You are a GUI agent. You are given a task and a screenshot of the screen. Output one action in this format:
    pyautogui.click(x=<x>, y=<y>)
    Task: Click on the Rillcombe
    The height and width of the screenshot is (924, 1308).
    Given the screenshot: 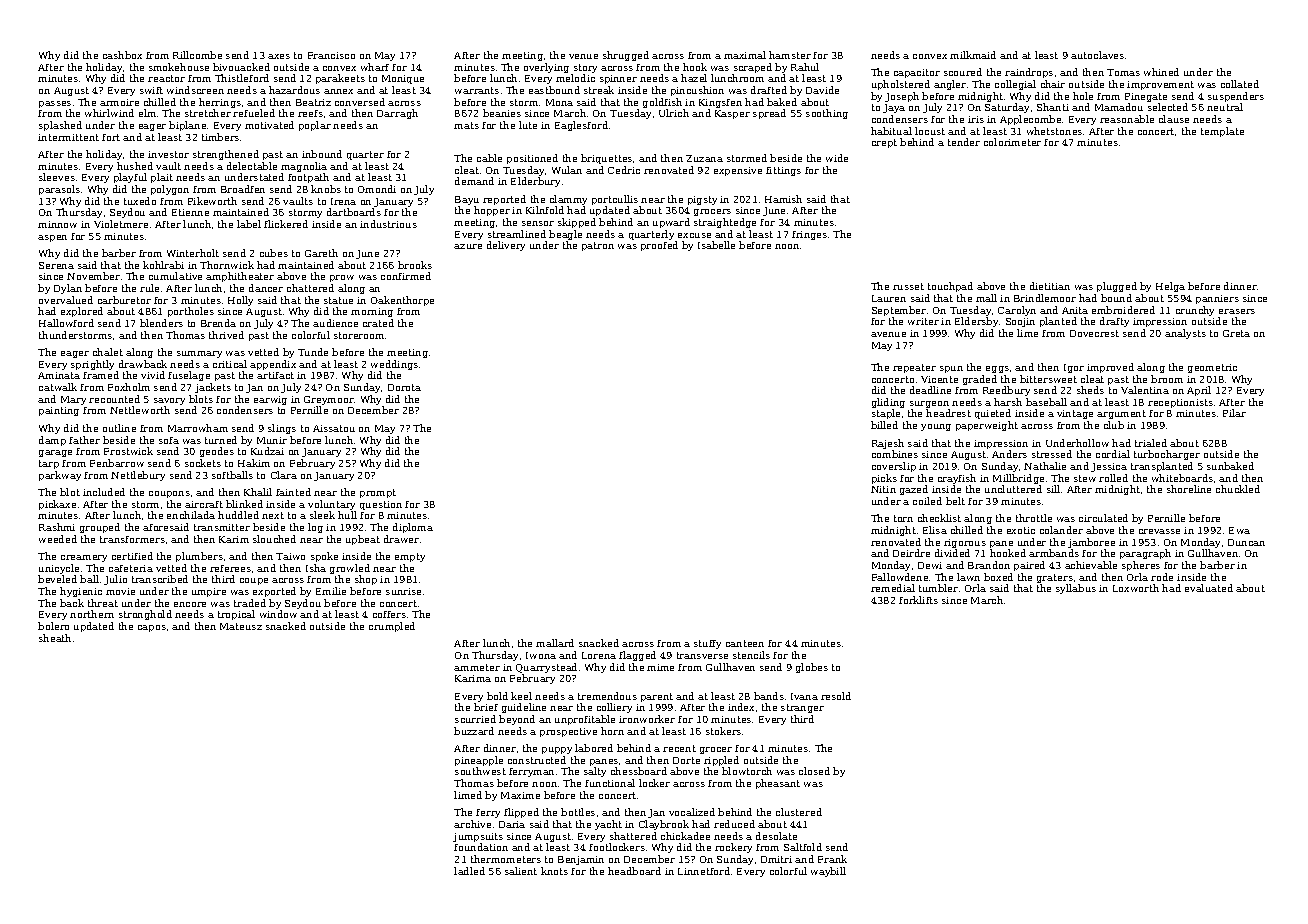 What is the action you would take?
    pyautogui.click(x=197, y=55)
